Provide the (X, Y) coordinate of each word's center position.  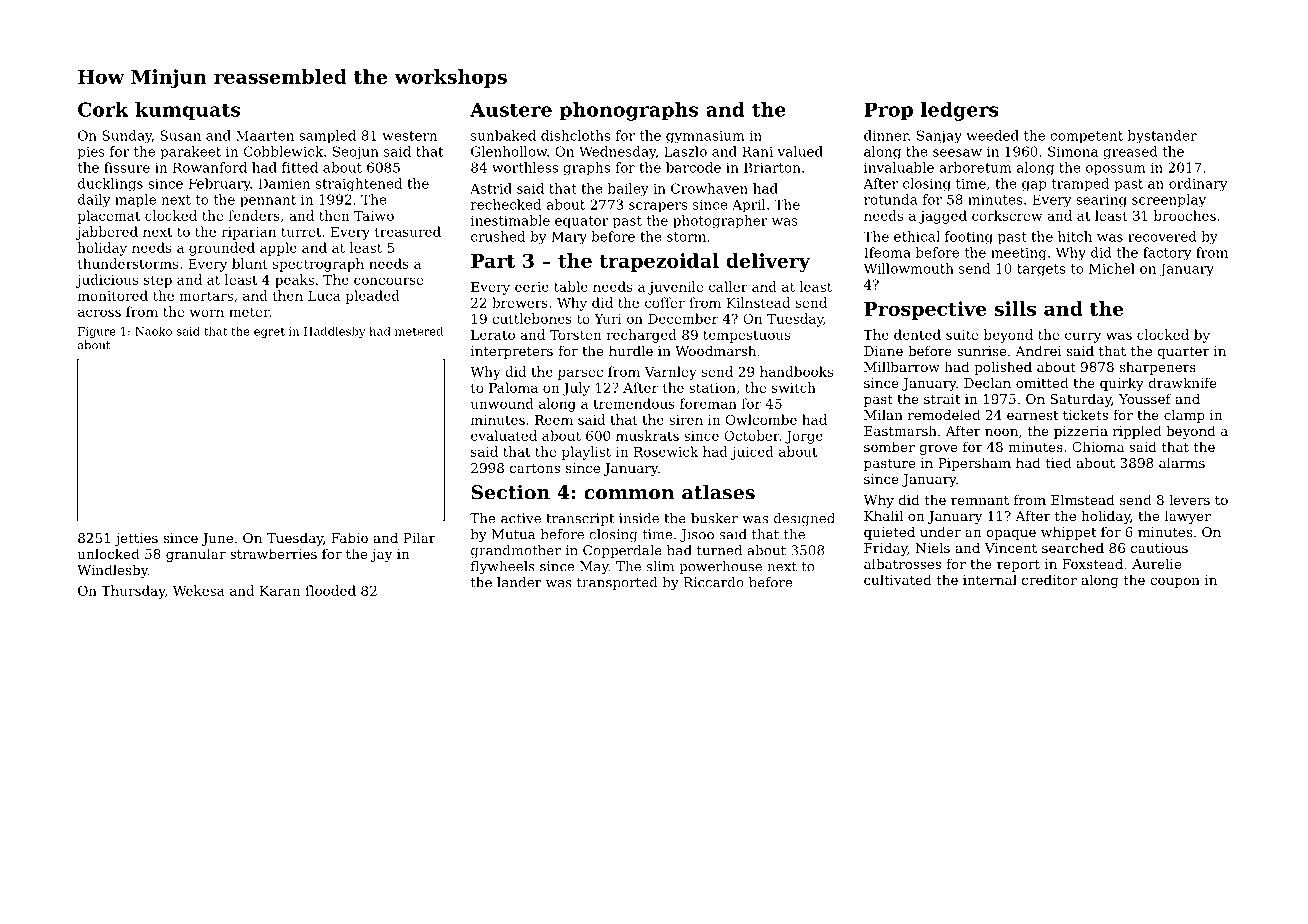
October (751, 435)
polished (1003, 368)
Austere (511, 109)
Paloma (513, 387)
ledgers (959, 111)
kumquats (187, 111)
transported (617, 583)
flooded (330, 590)
